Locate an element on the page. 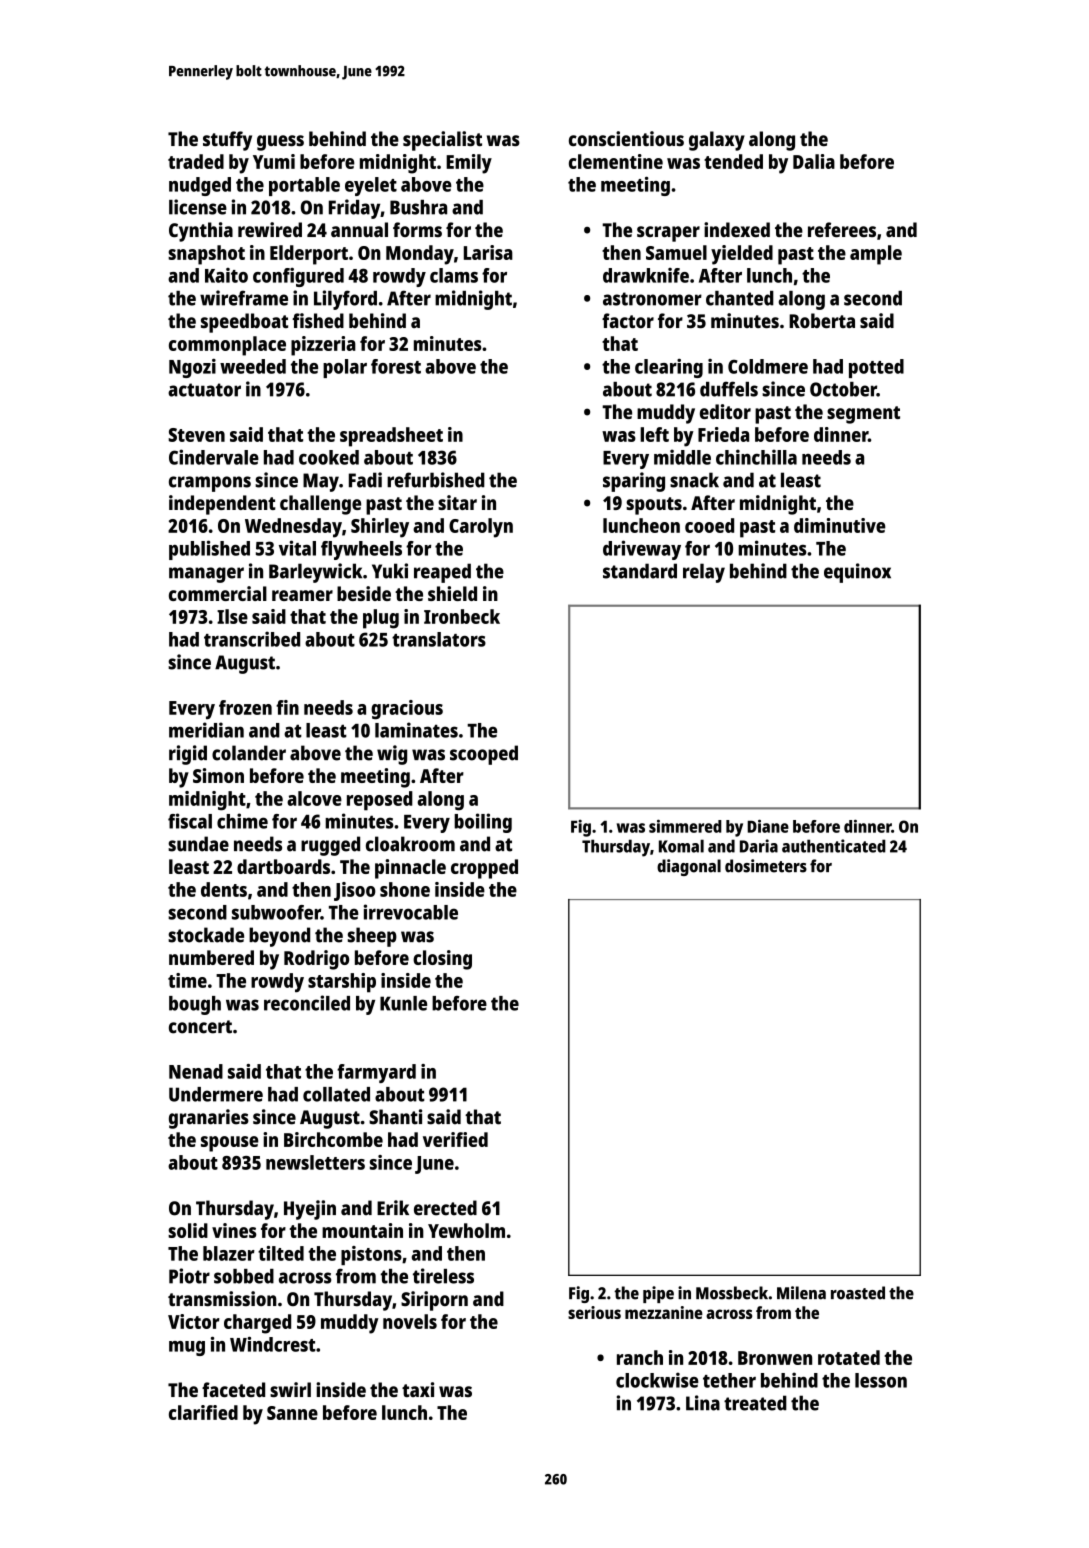  duffels is located at coordinates (729, 389).
